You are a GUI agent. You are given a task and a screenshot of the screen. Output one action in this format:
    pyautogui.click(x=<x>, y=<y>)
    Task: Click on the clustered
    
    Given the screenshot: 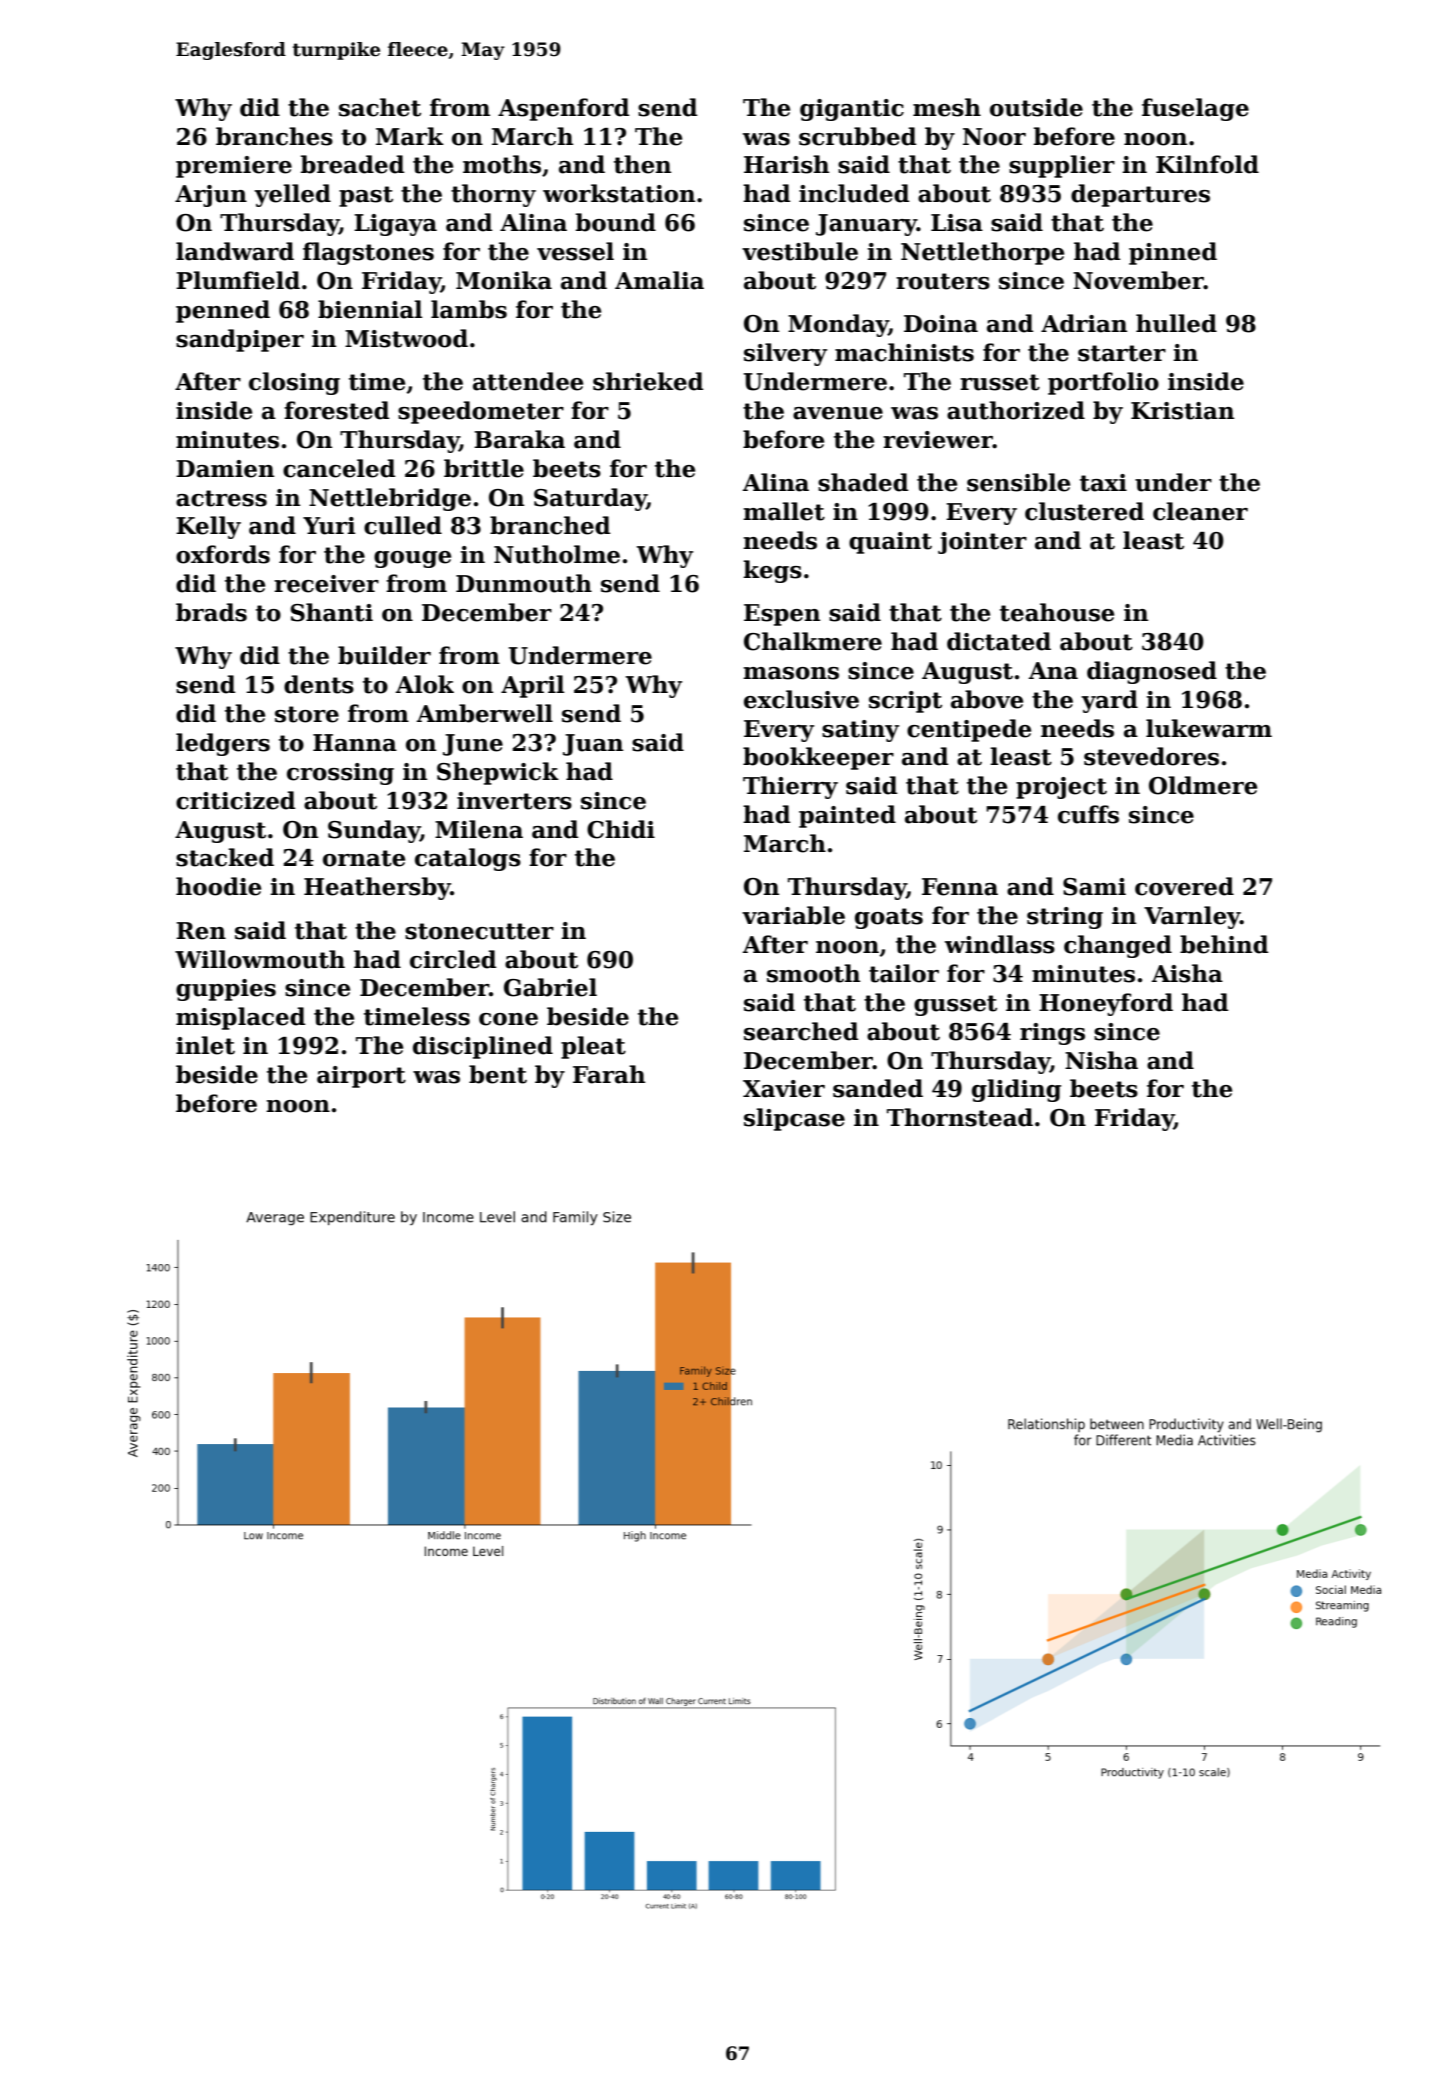 What is the action you would take?
    pyautogui.click(x=1084, y=511)
